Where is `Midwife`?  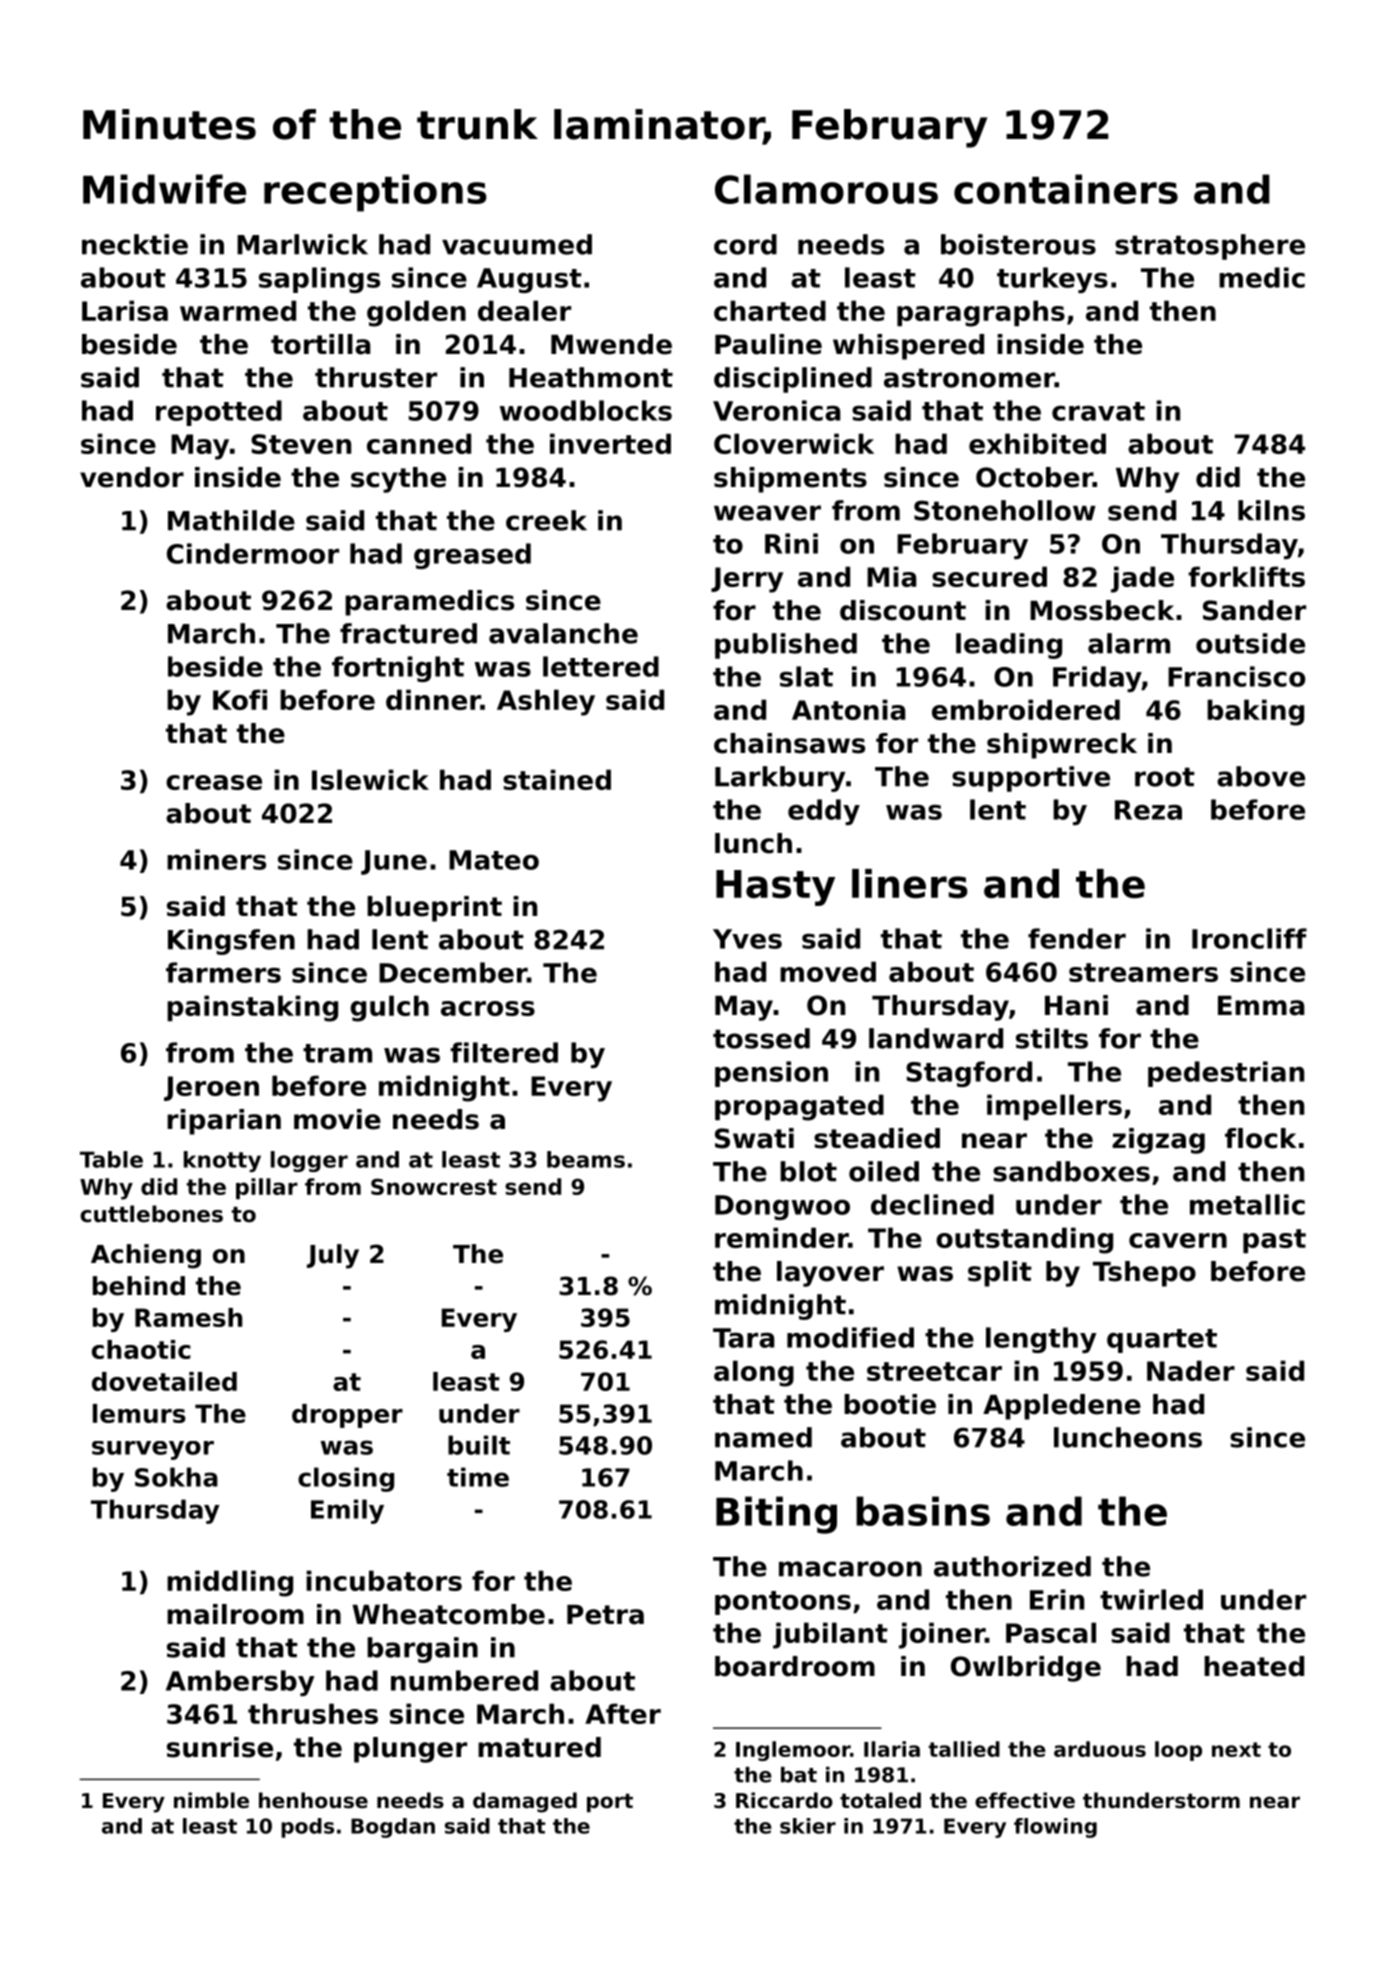 Midwife is located at coordinates (164, 189).
